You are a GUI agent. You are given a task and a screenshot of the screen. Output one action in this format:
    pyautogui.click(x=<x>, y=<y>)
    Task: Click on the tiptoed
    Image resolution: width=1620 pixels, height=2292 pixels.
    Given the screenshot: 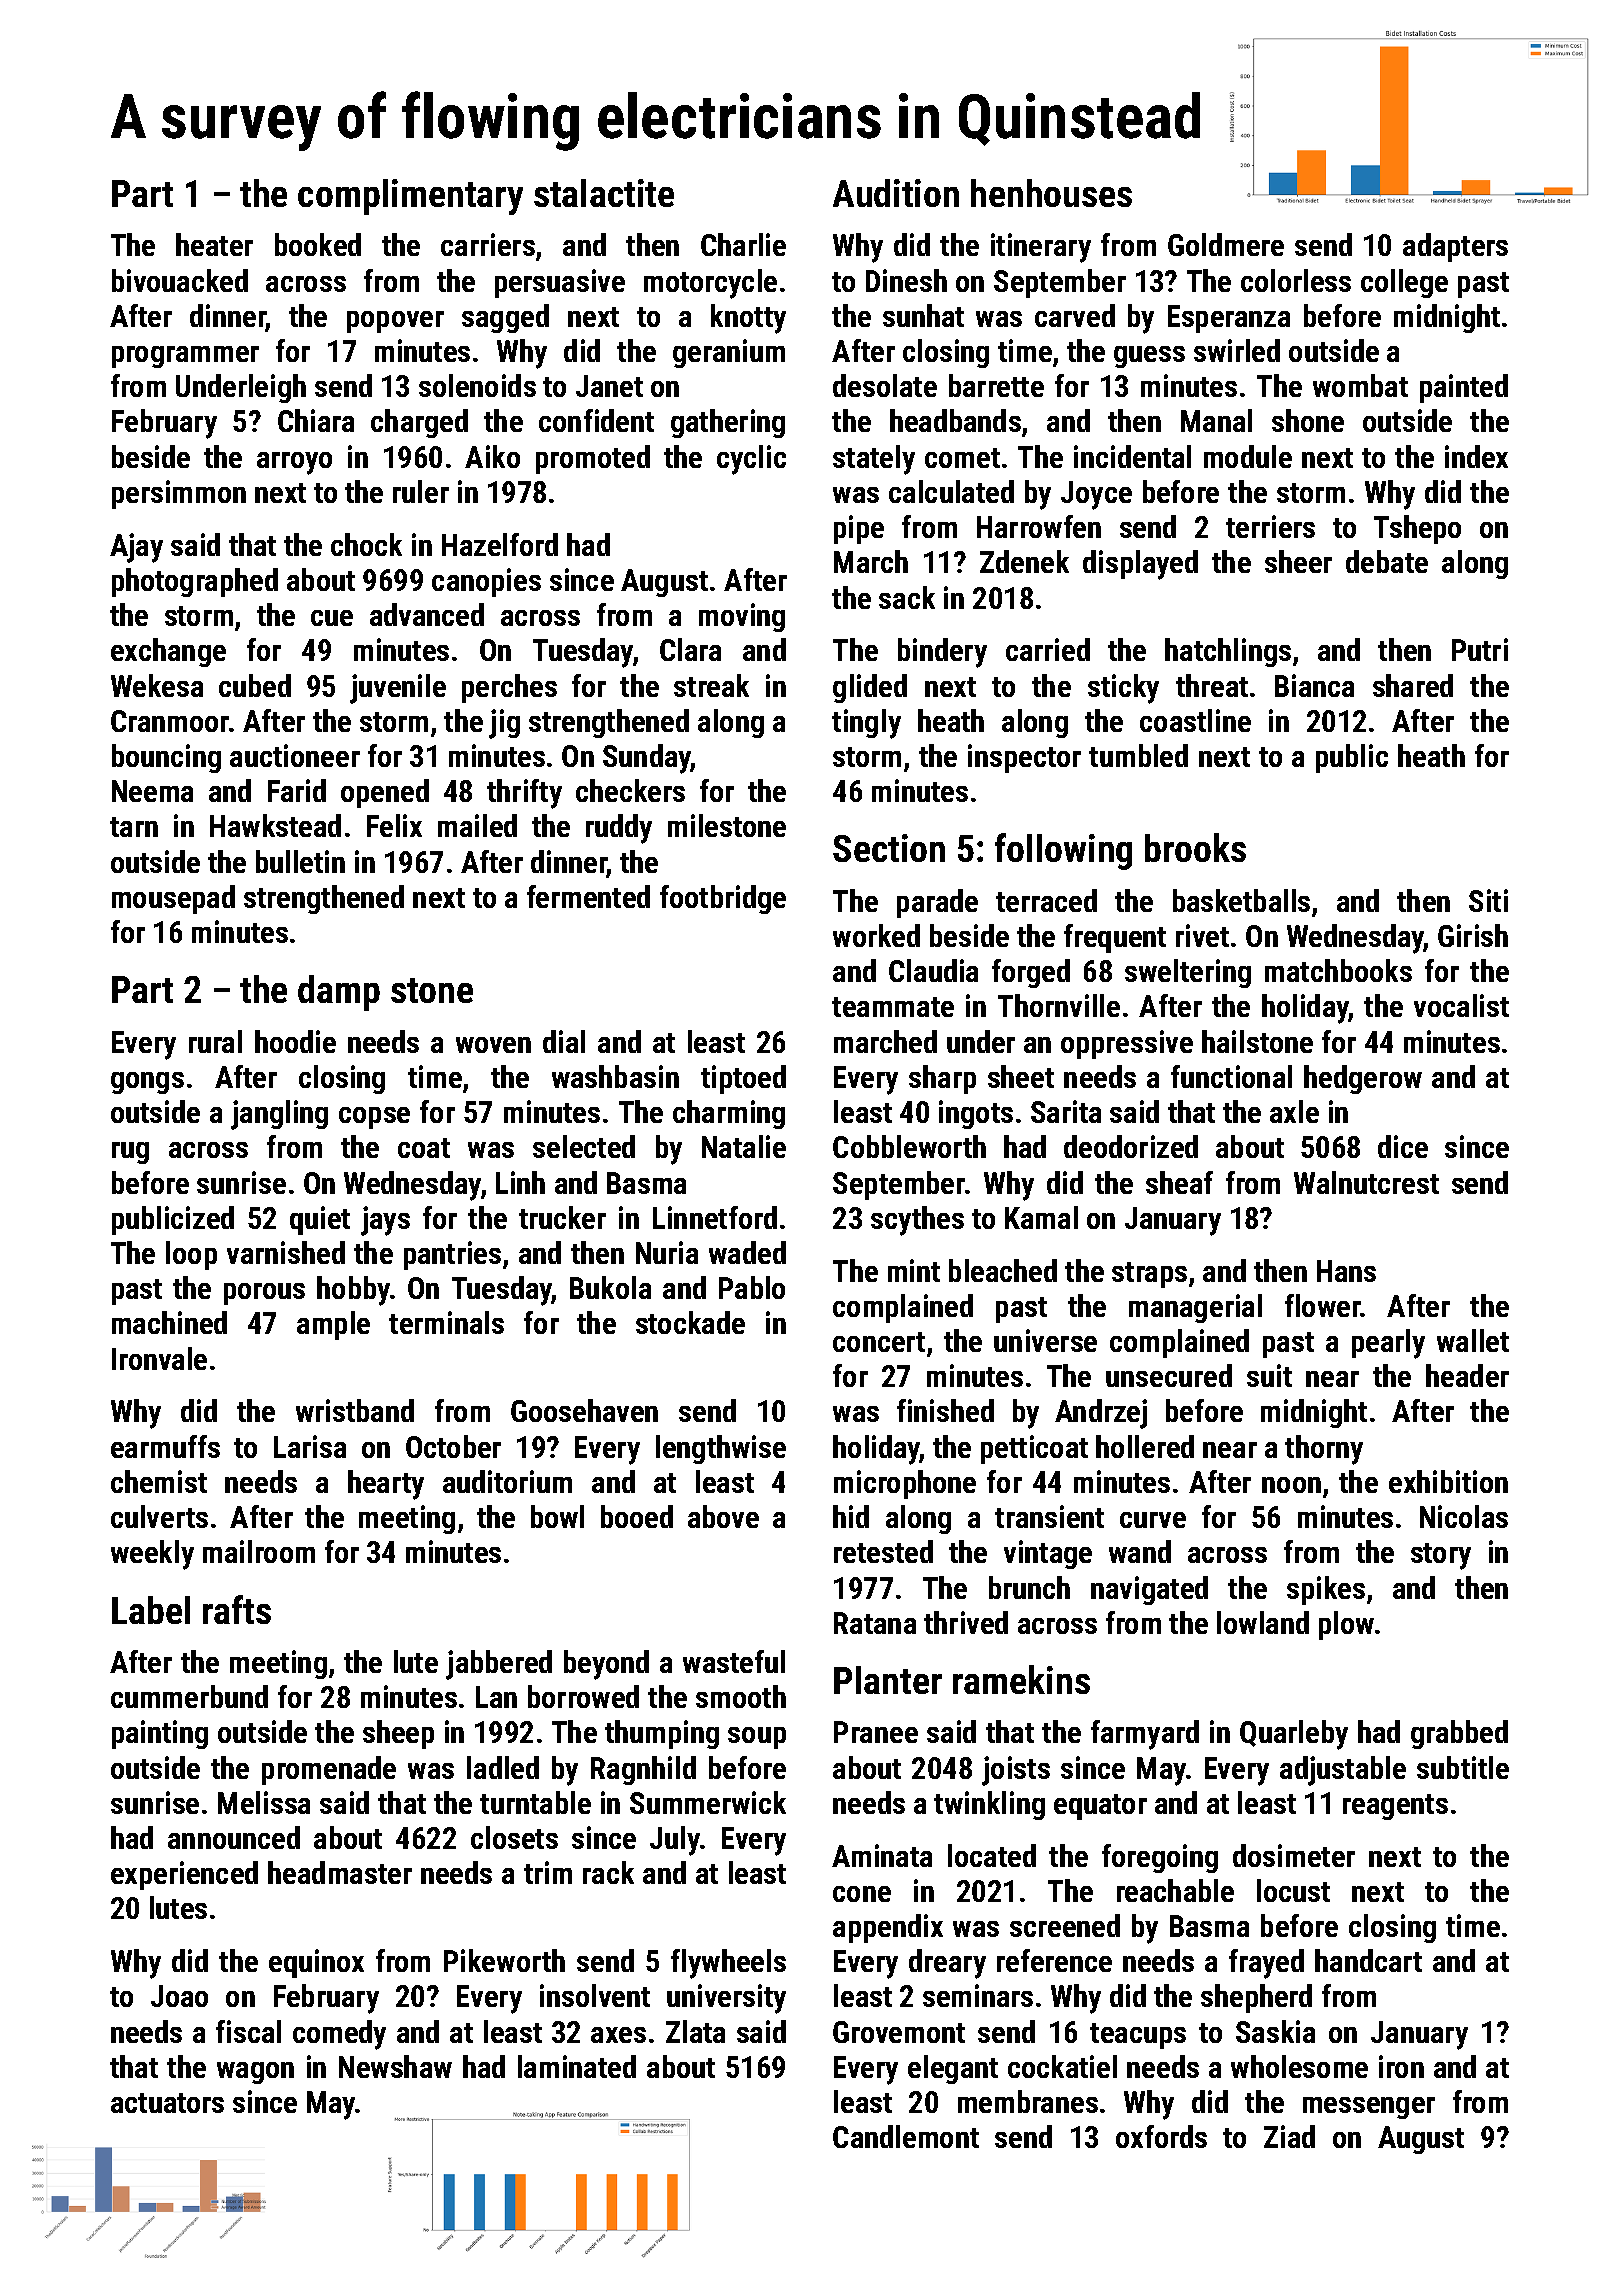 What is the action you would take?
    pyautogui.click(x=743, y=1079)
